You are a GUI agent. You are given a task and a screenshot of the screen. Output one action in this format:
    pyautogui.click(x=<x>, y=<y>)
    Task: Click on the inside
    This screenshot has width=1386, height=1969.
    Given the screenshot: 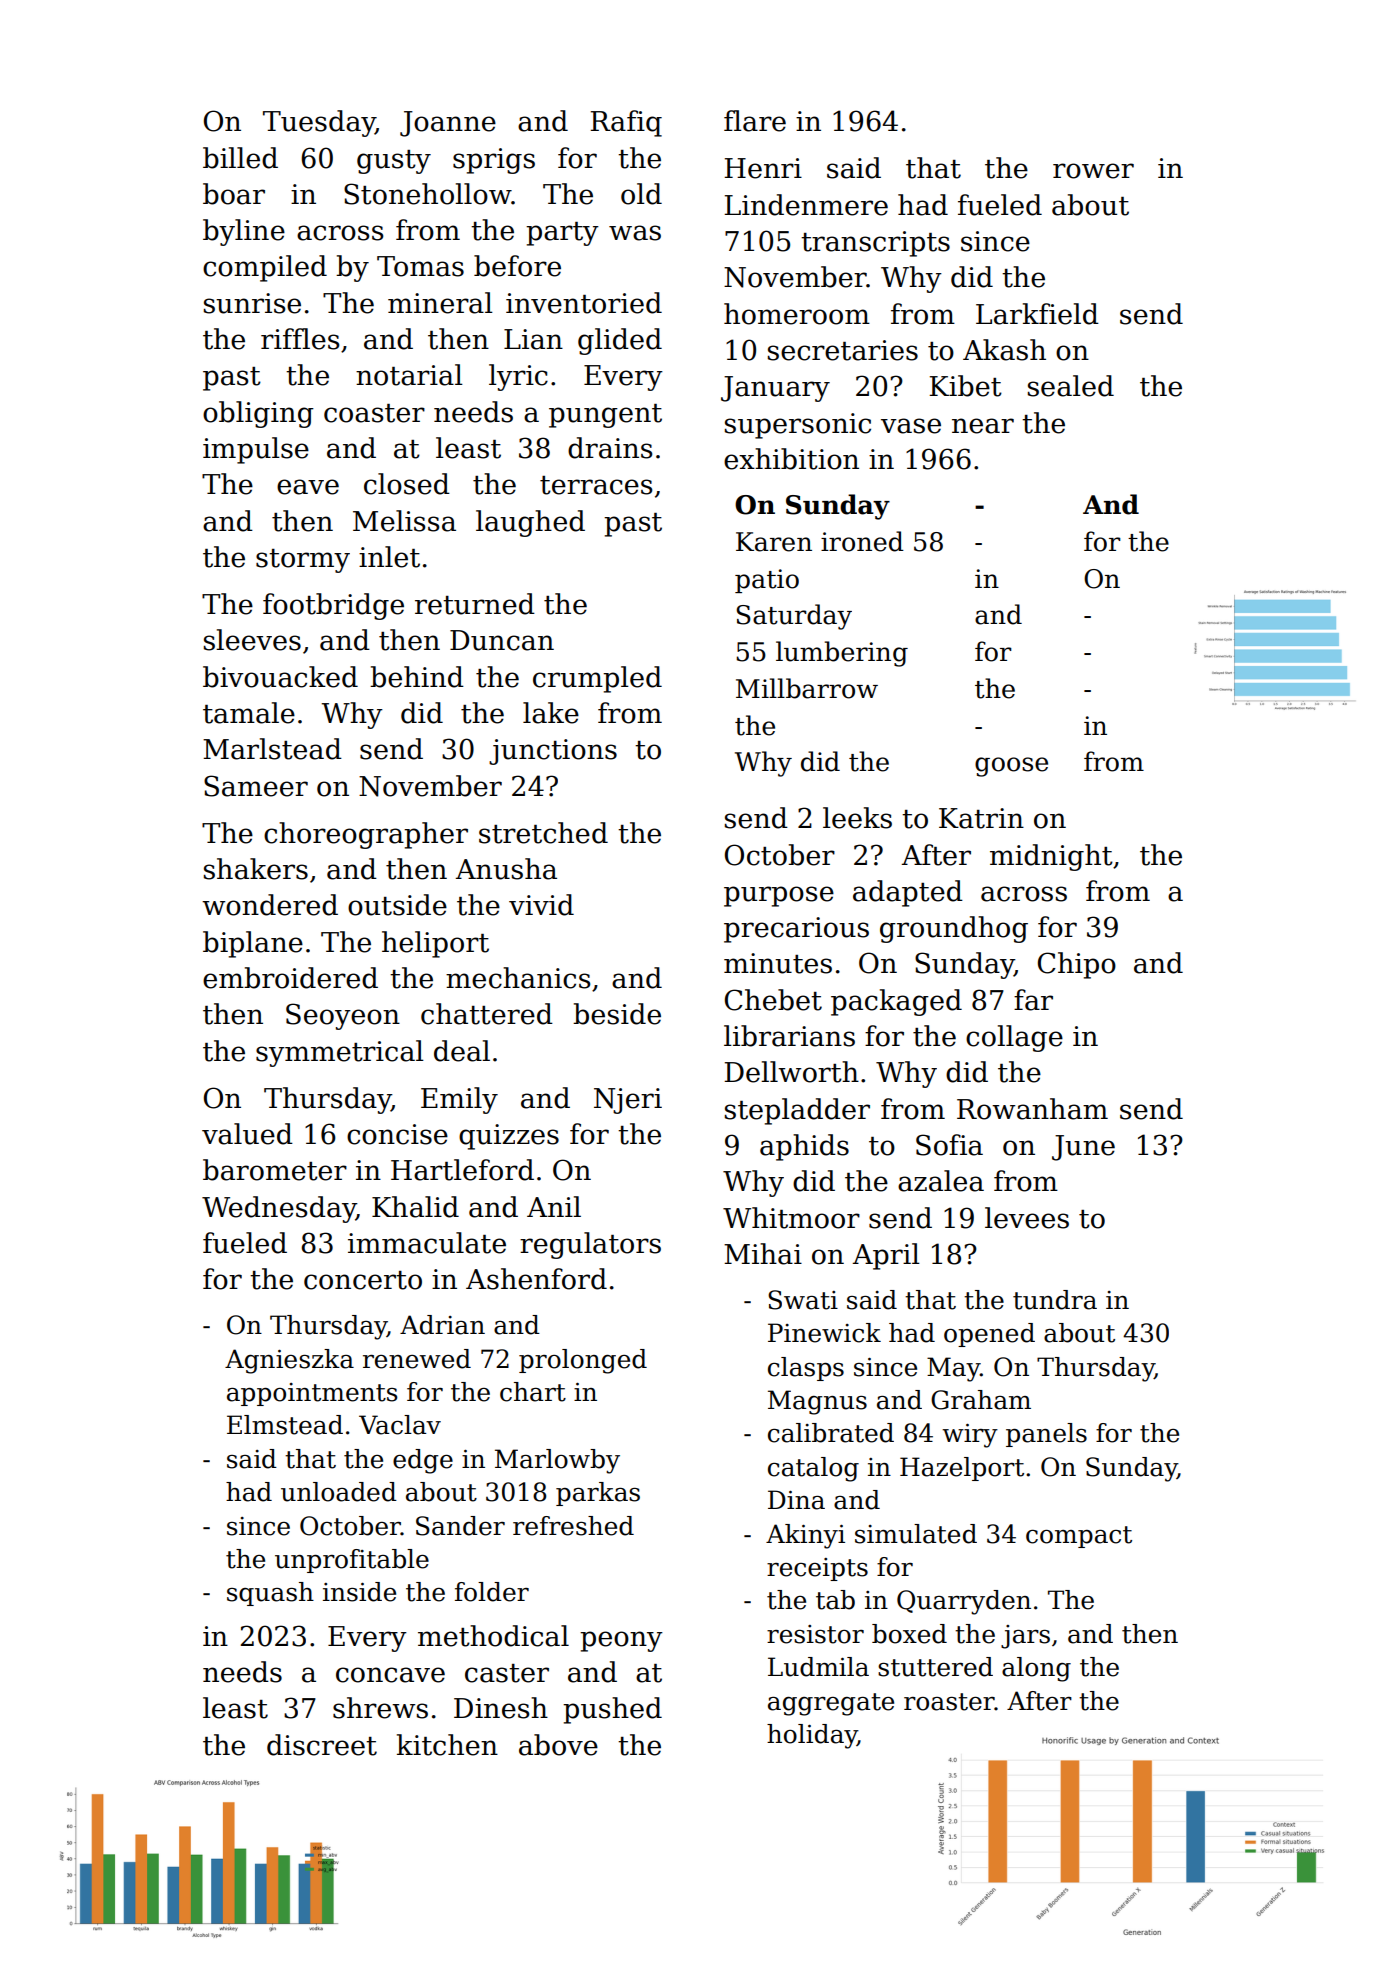 What is the action you would take?
    pyautogui.click(x=359, y=1592)
